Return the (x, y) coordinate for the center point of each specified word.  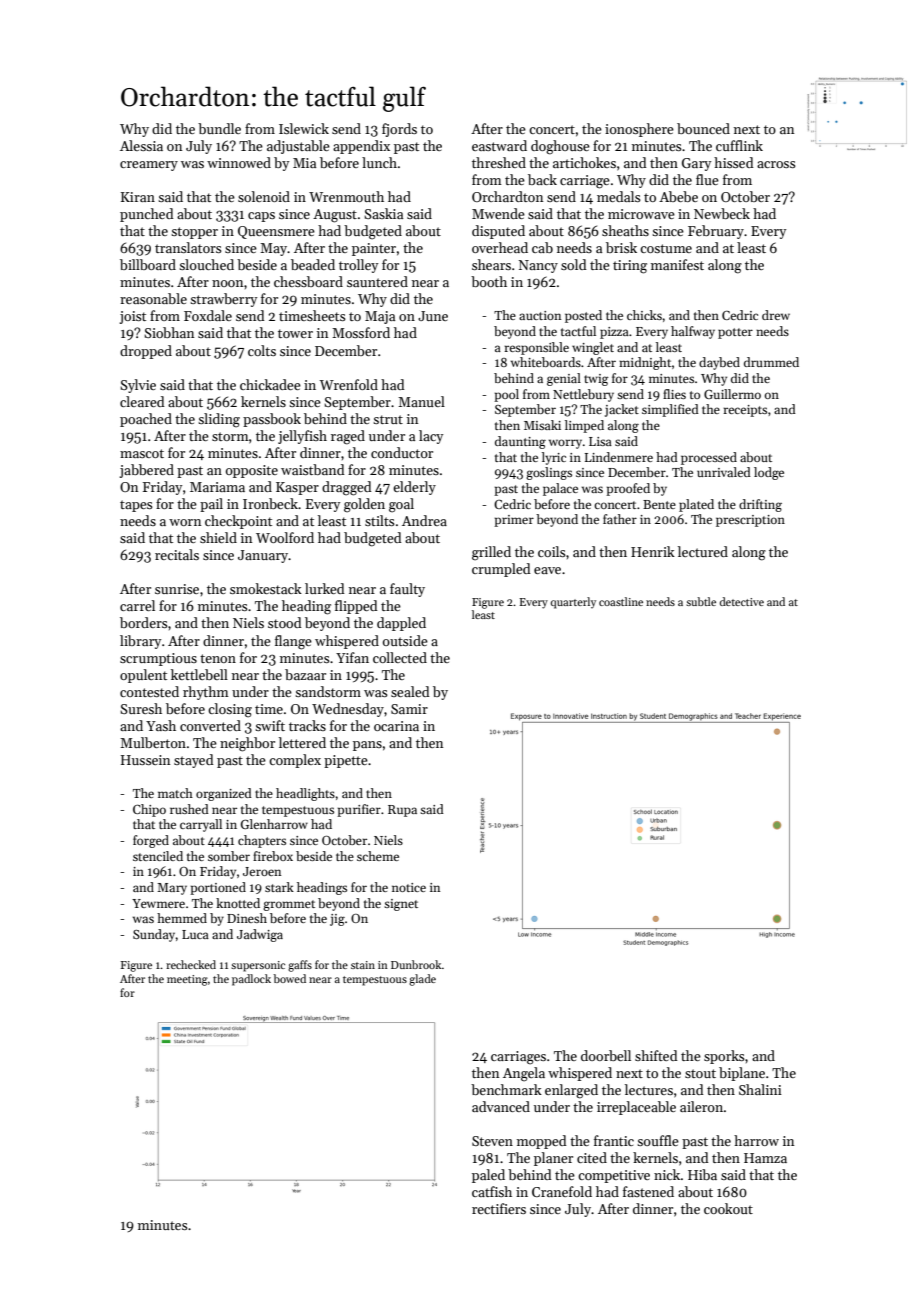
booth (489, 281)
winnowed (239, 162)
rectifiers (499, 1208)
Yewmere (158, 903)
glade (422, 980)
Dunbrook (416, 964)
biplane (742, 1074)
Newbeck (722, 213)
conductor (402, 452)
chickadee (270, 384)
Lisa (600, 441)
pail (211, 505)
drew (776, 315)
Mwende (498, 213)
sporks (724, 1057)
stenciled (158, 856)
